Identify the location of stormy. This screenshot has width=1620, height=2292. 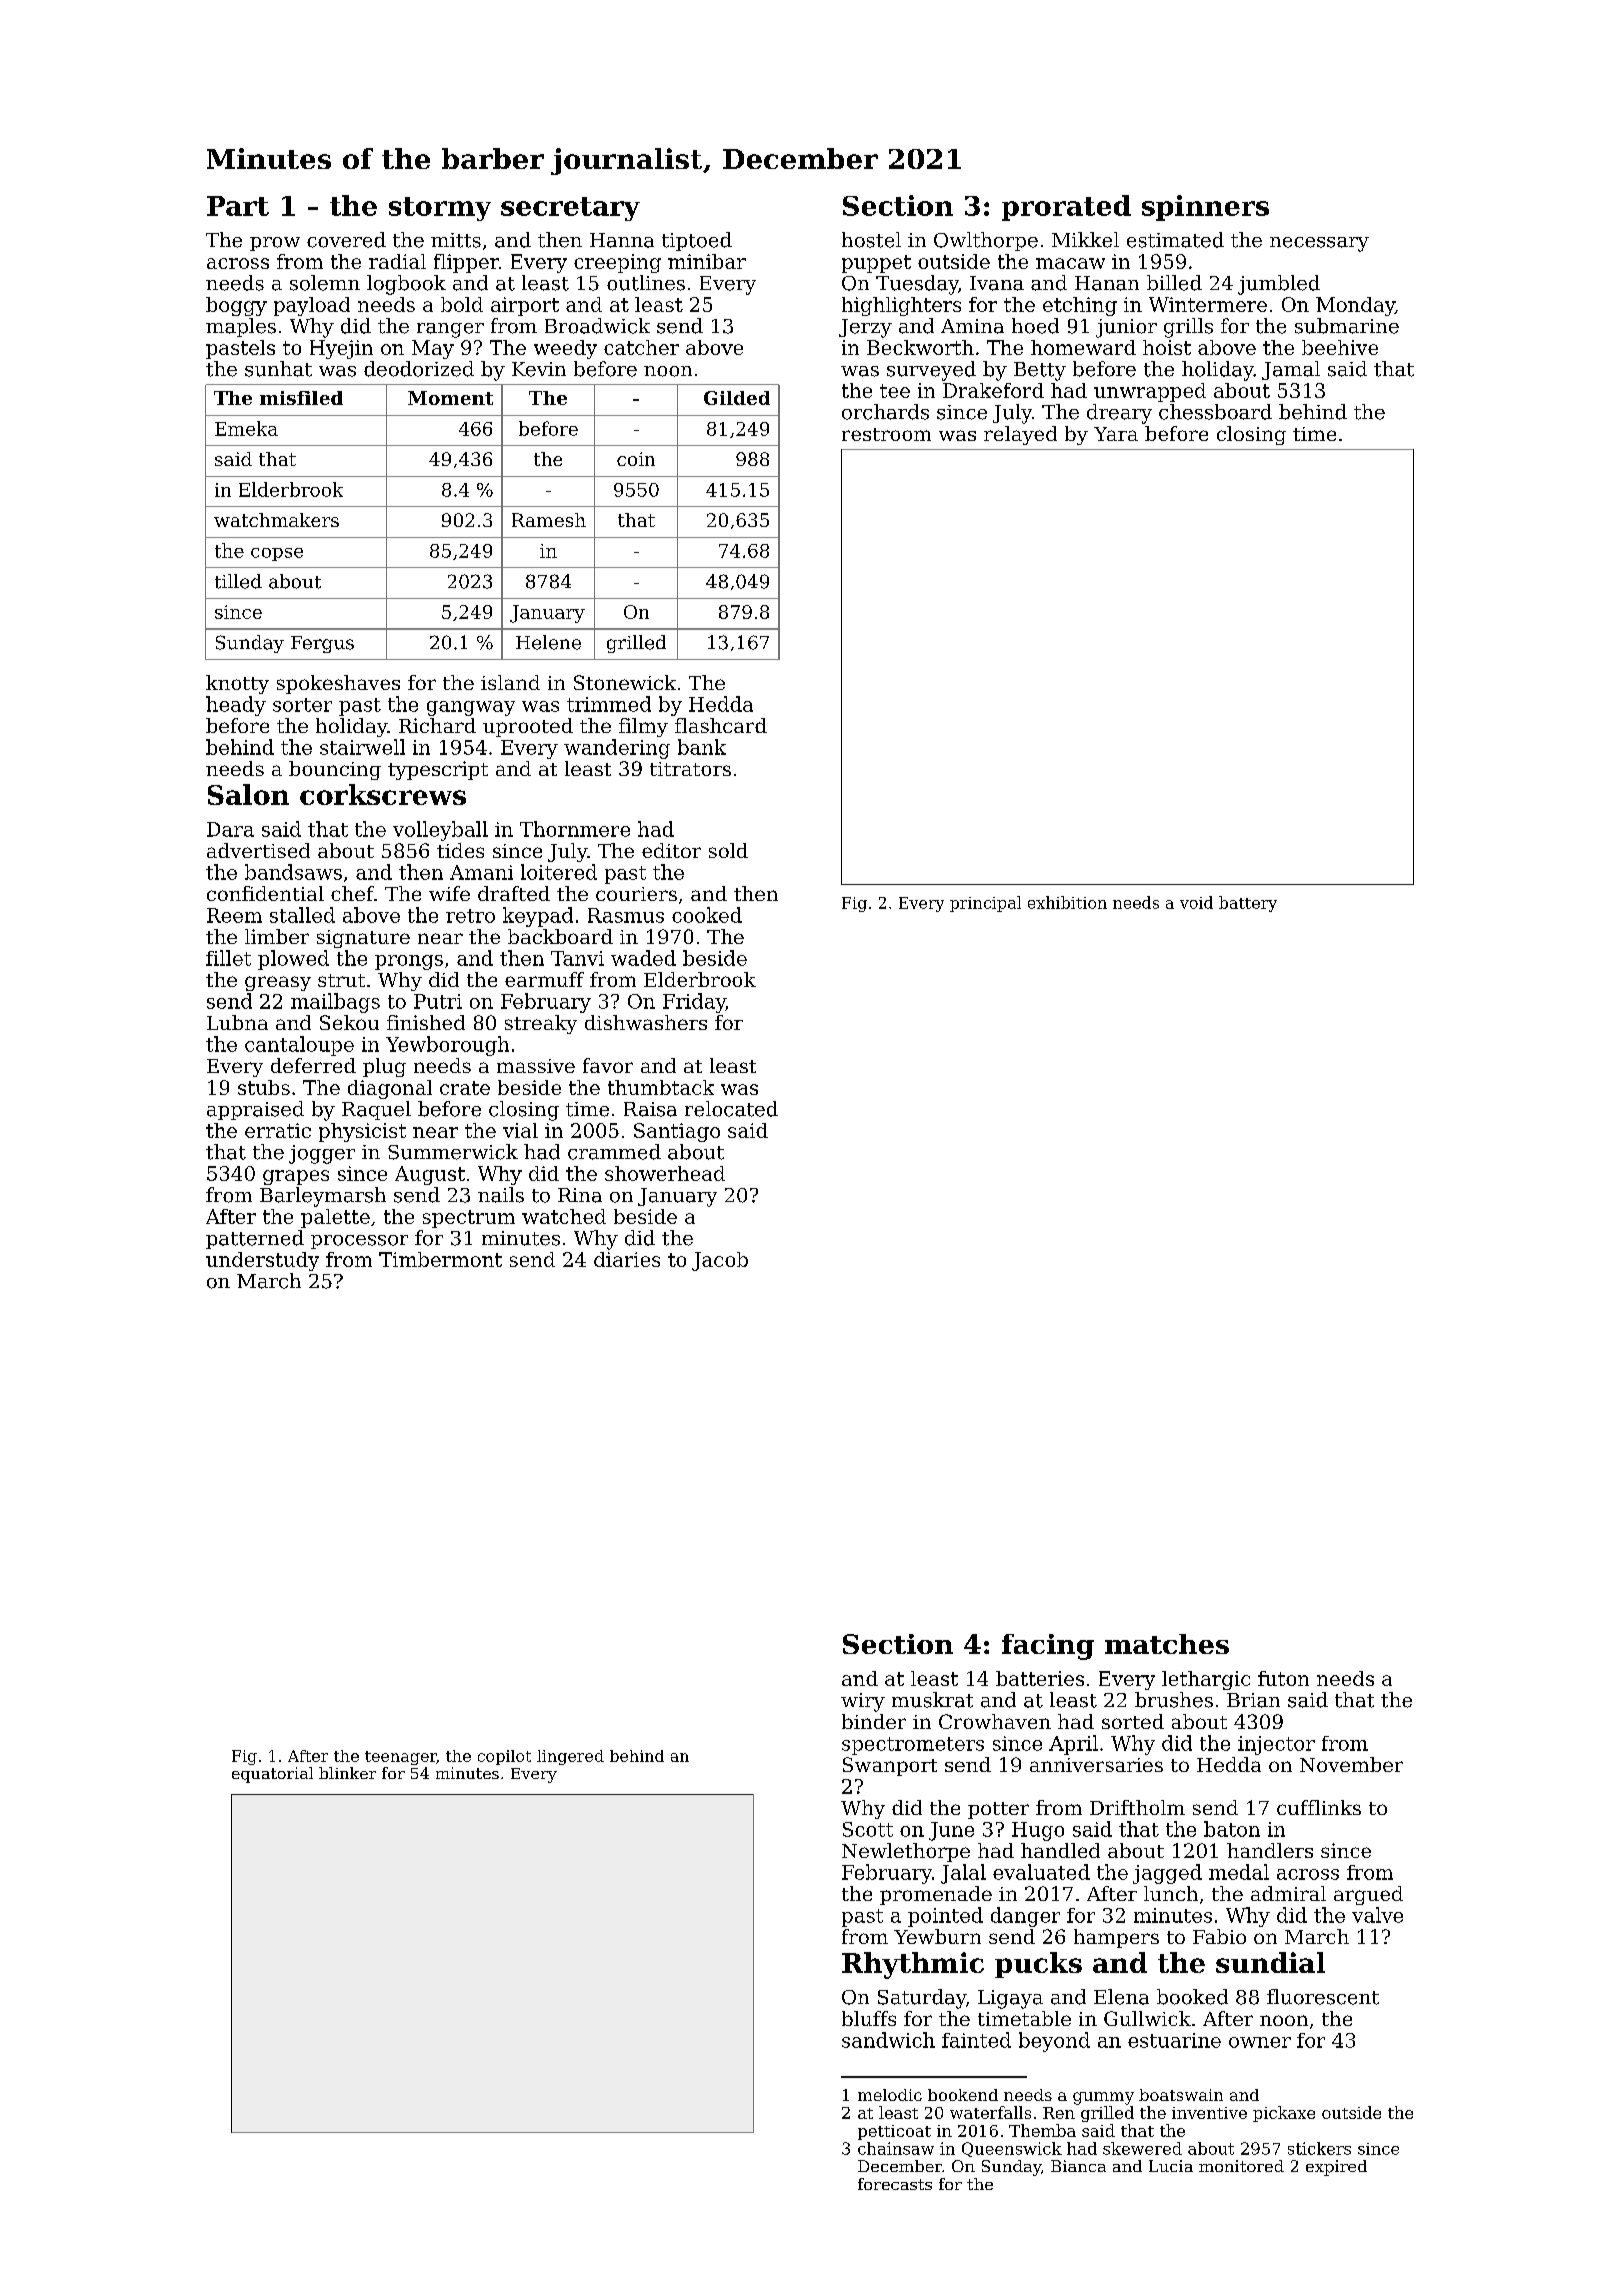
(440, 209).
